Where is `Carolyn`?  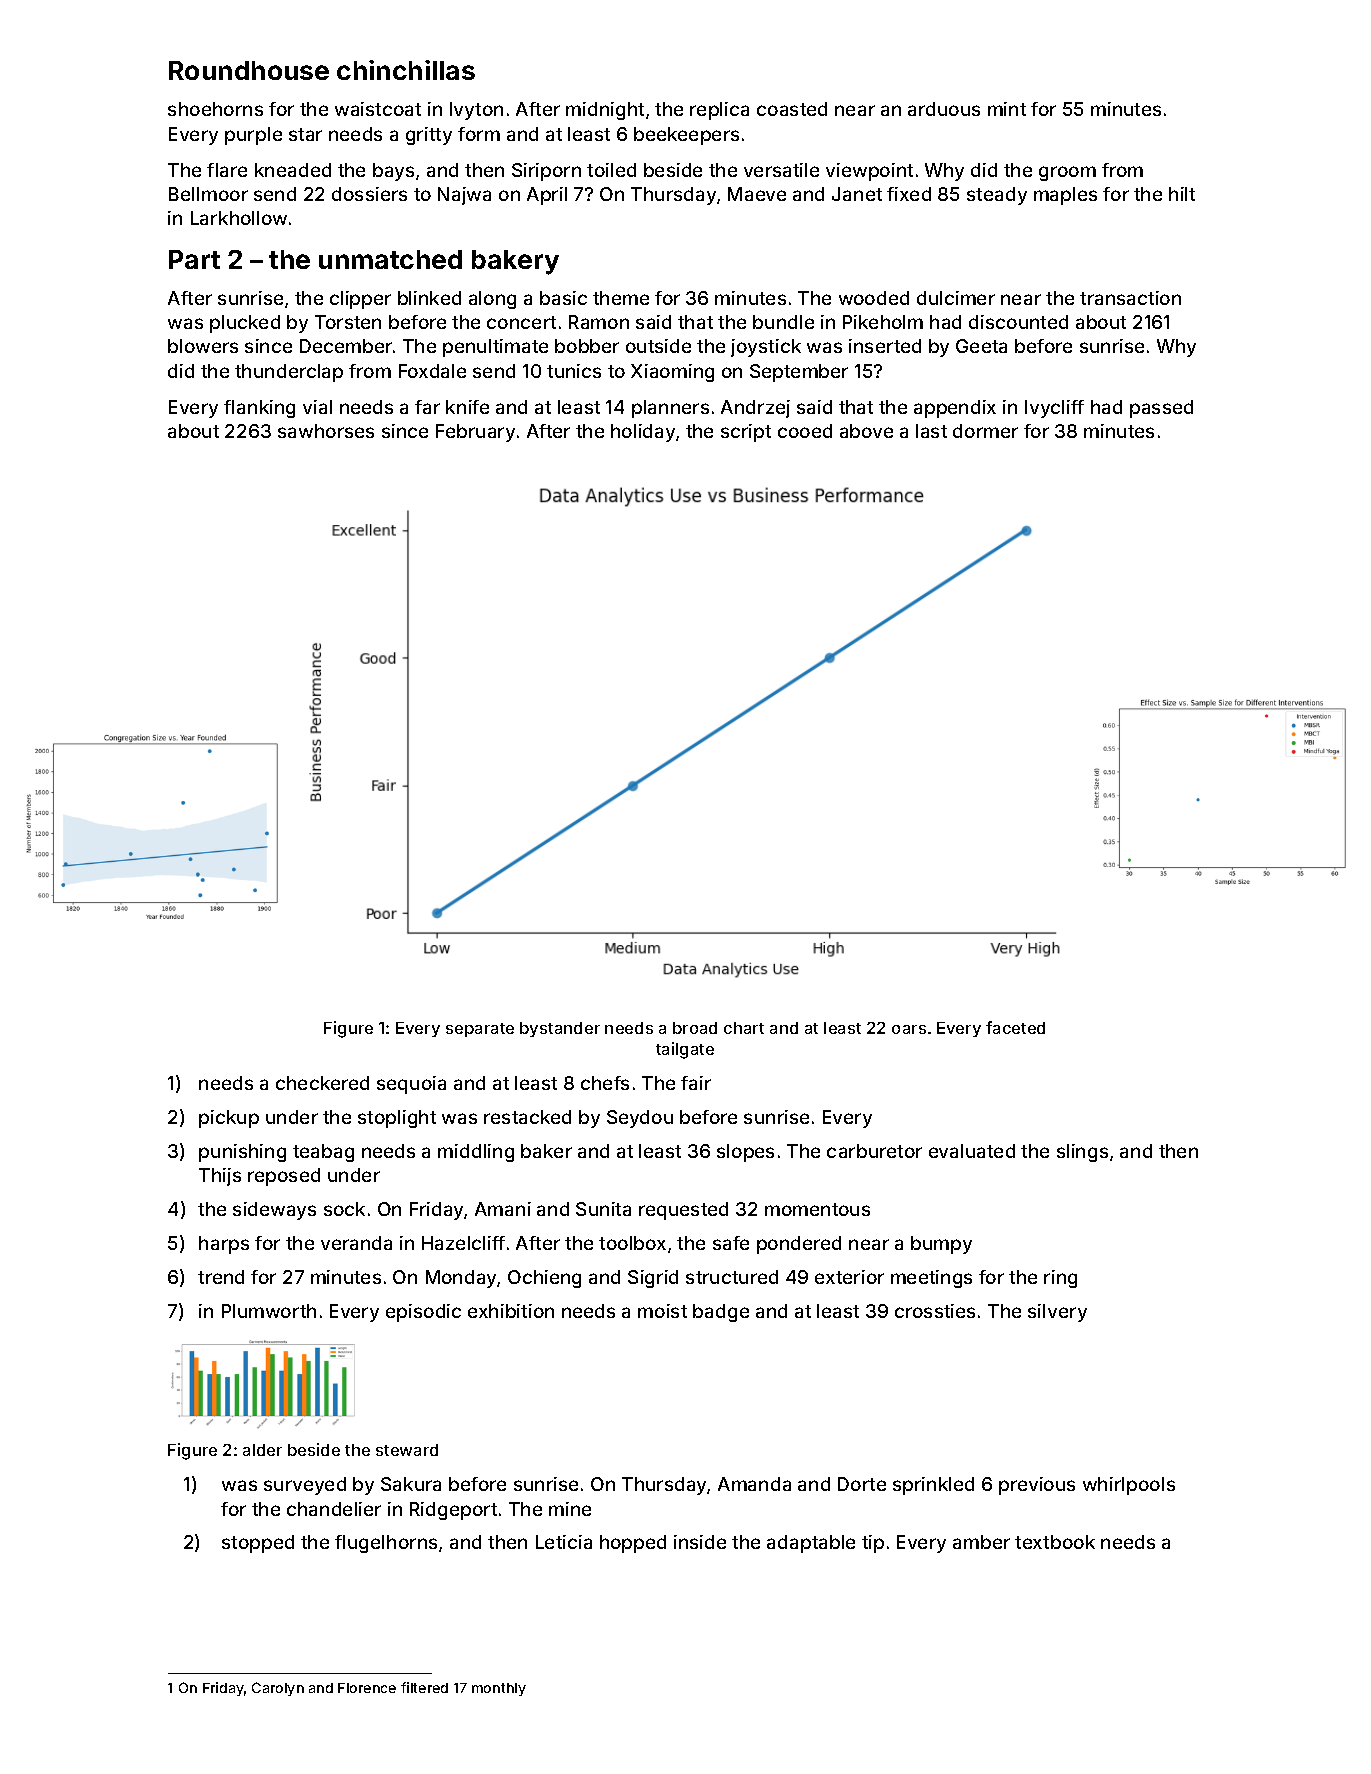
Carolyn is located at coordinates (278, 1689).
